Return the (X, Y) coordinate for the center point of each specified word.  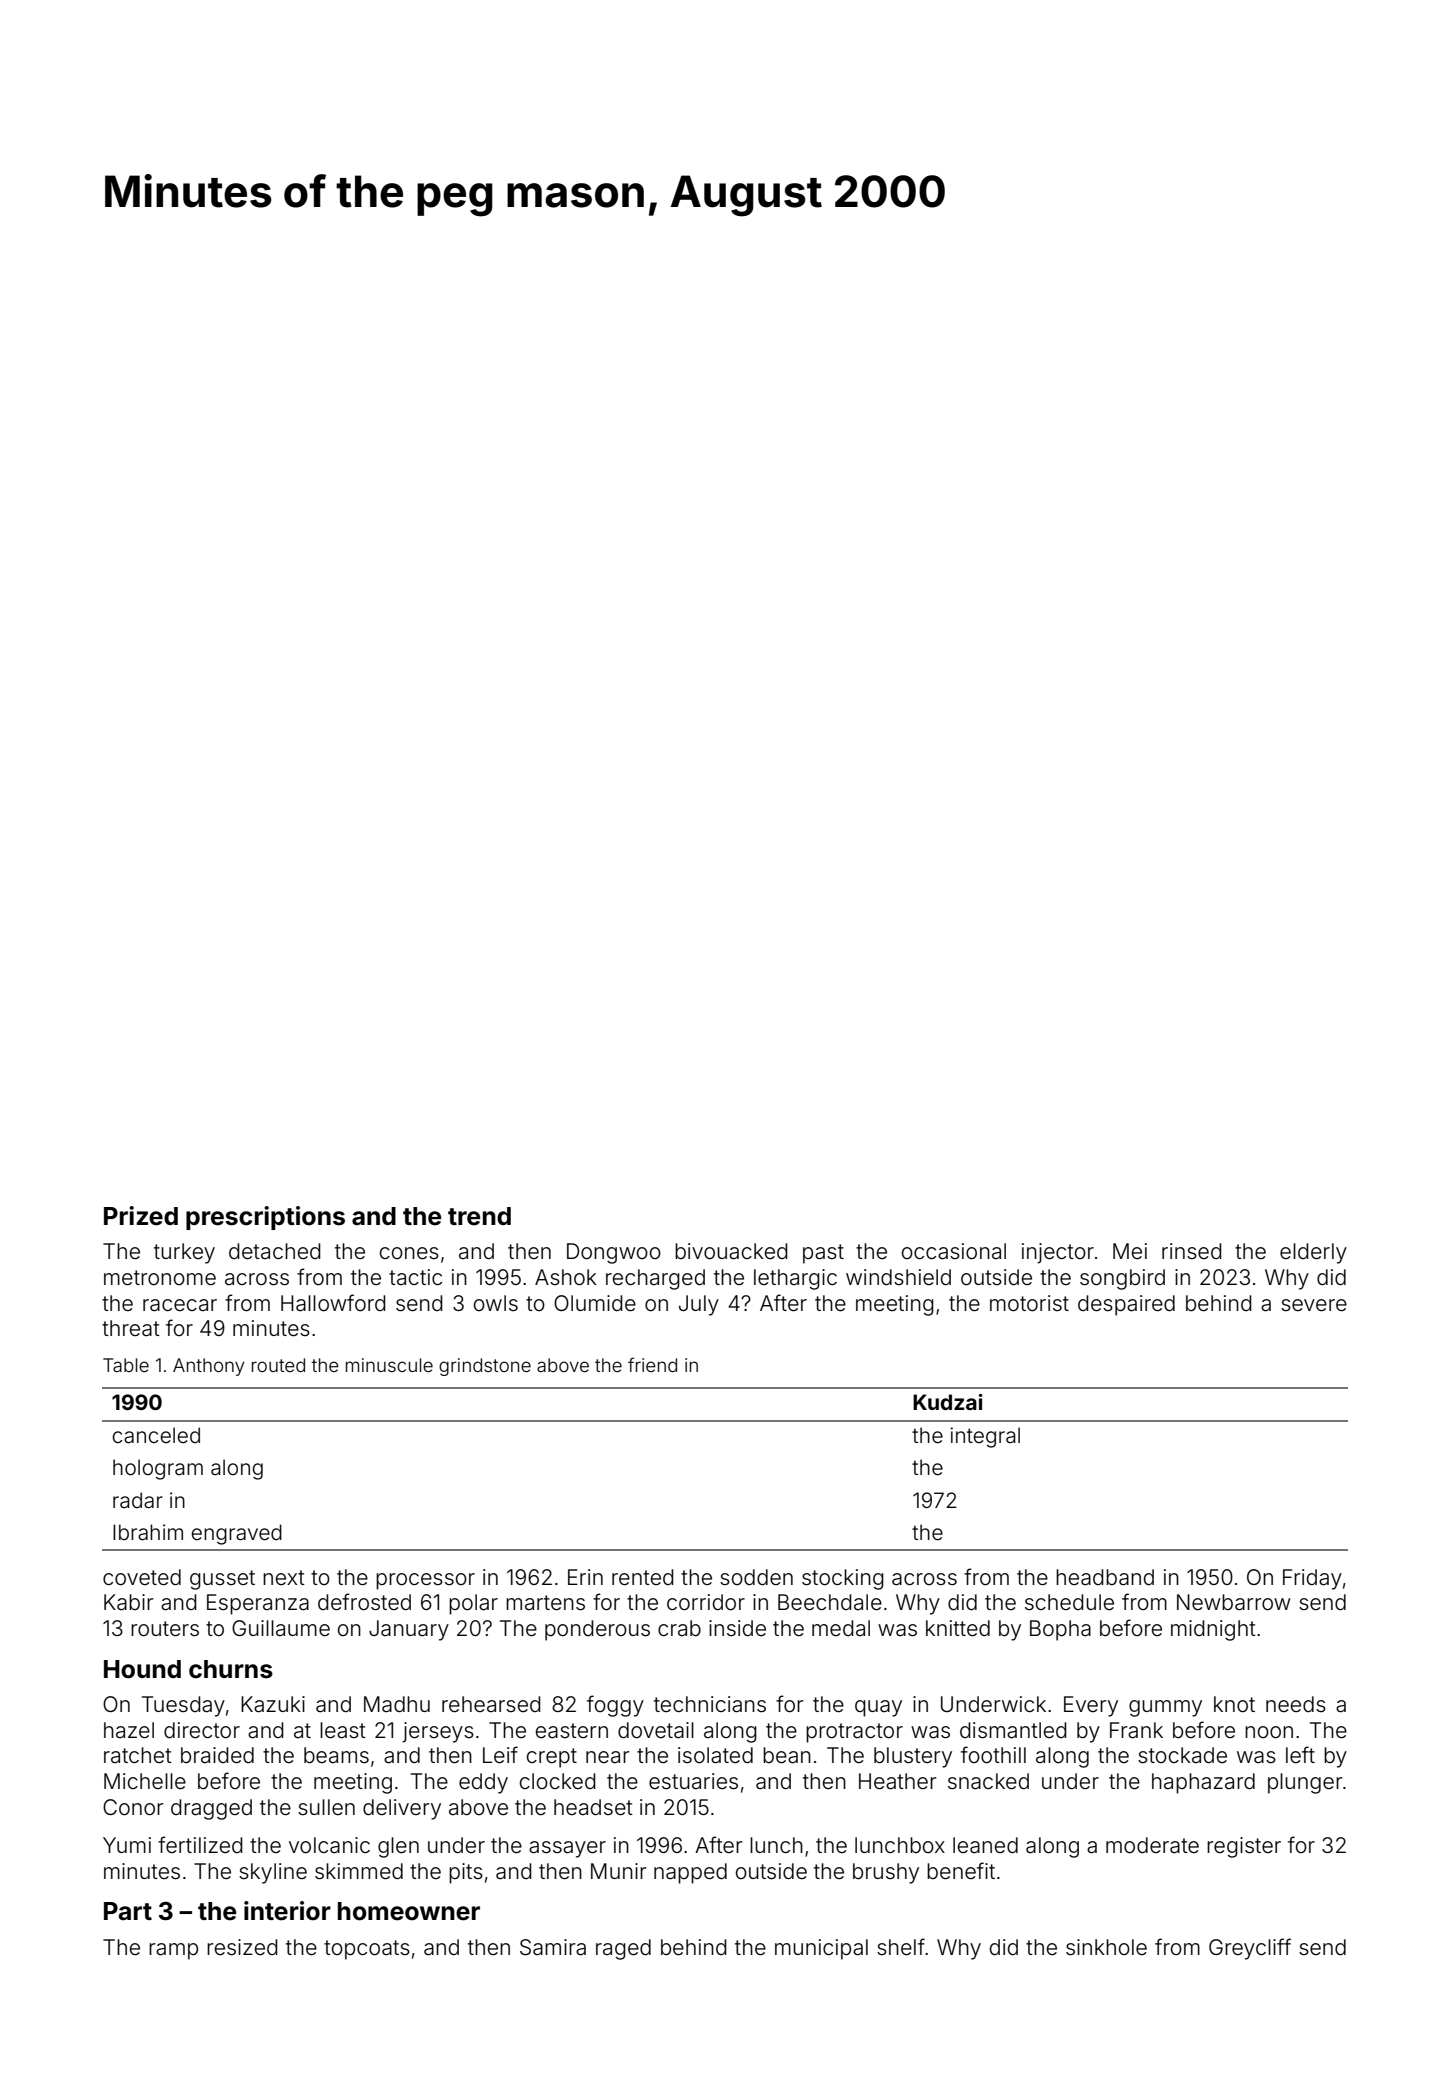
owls (496, 1303)
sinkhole (1106, 1947)
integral (985, 1437)
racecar (180, 1305)
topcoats (367, 1950)
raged (623, 1949)
